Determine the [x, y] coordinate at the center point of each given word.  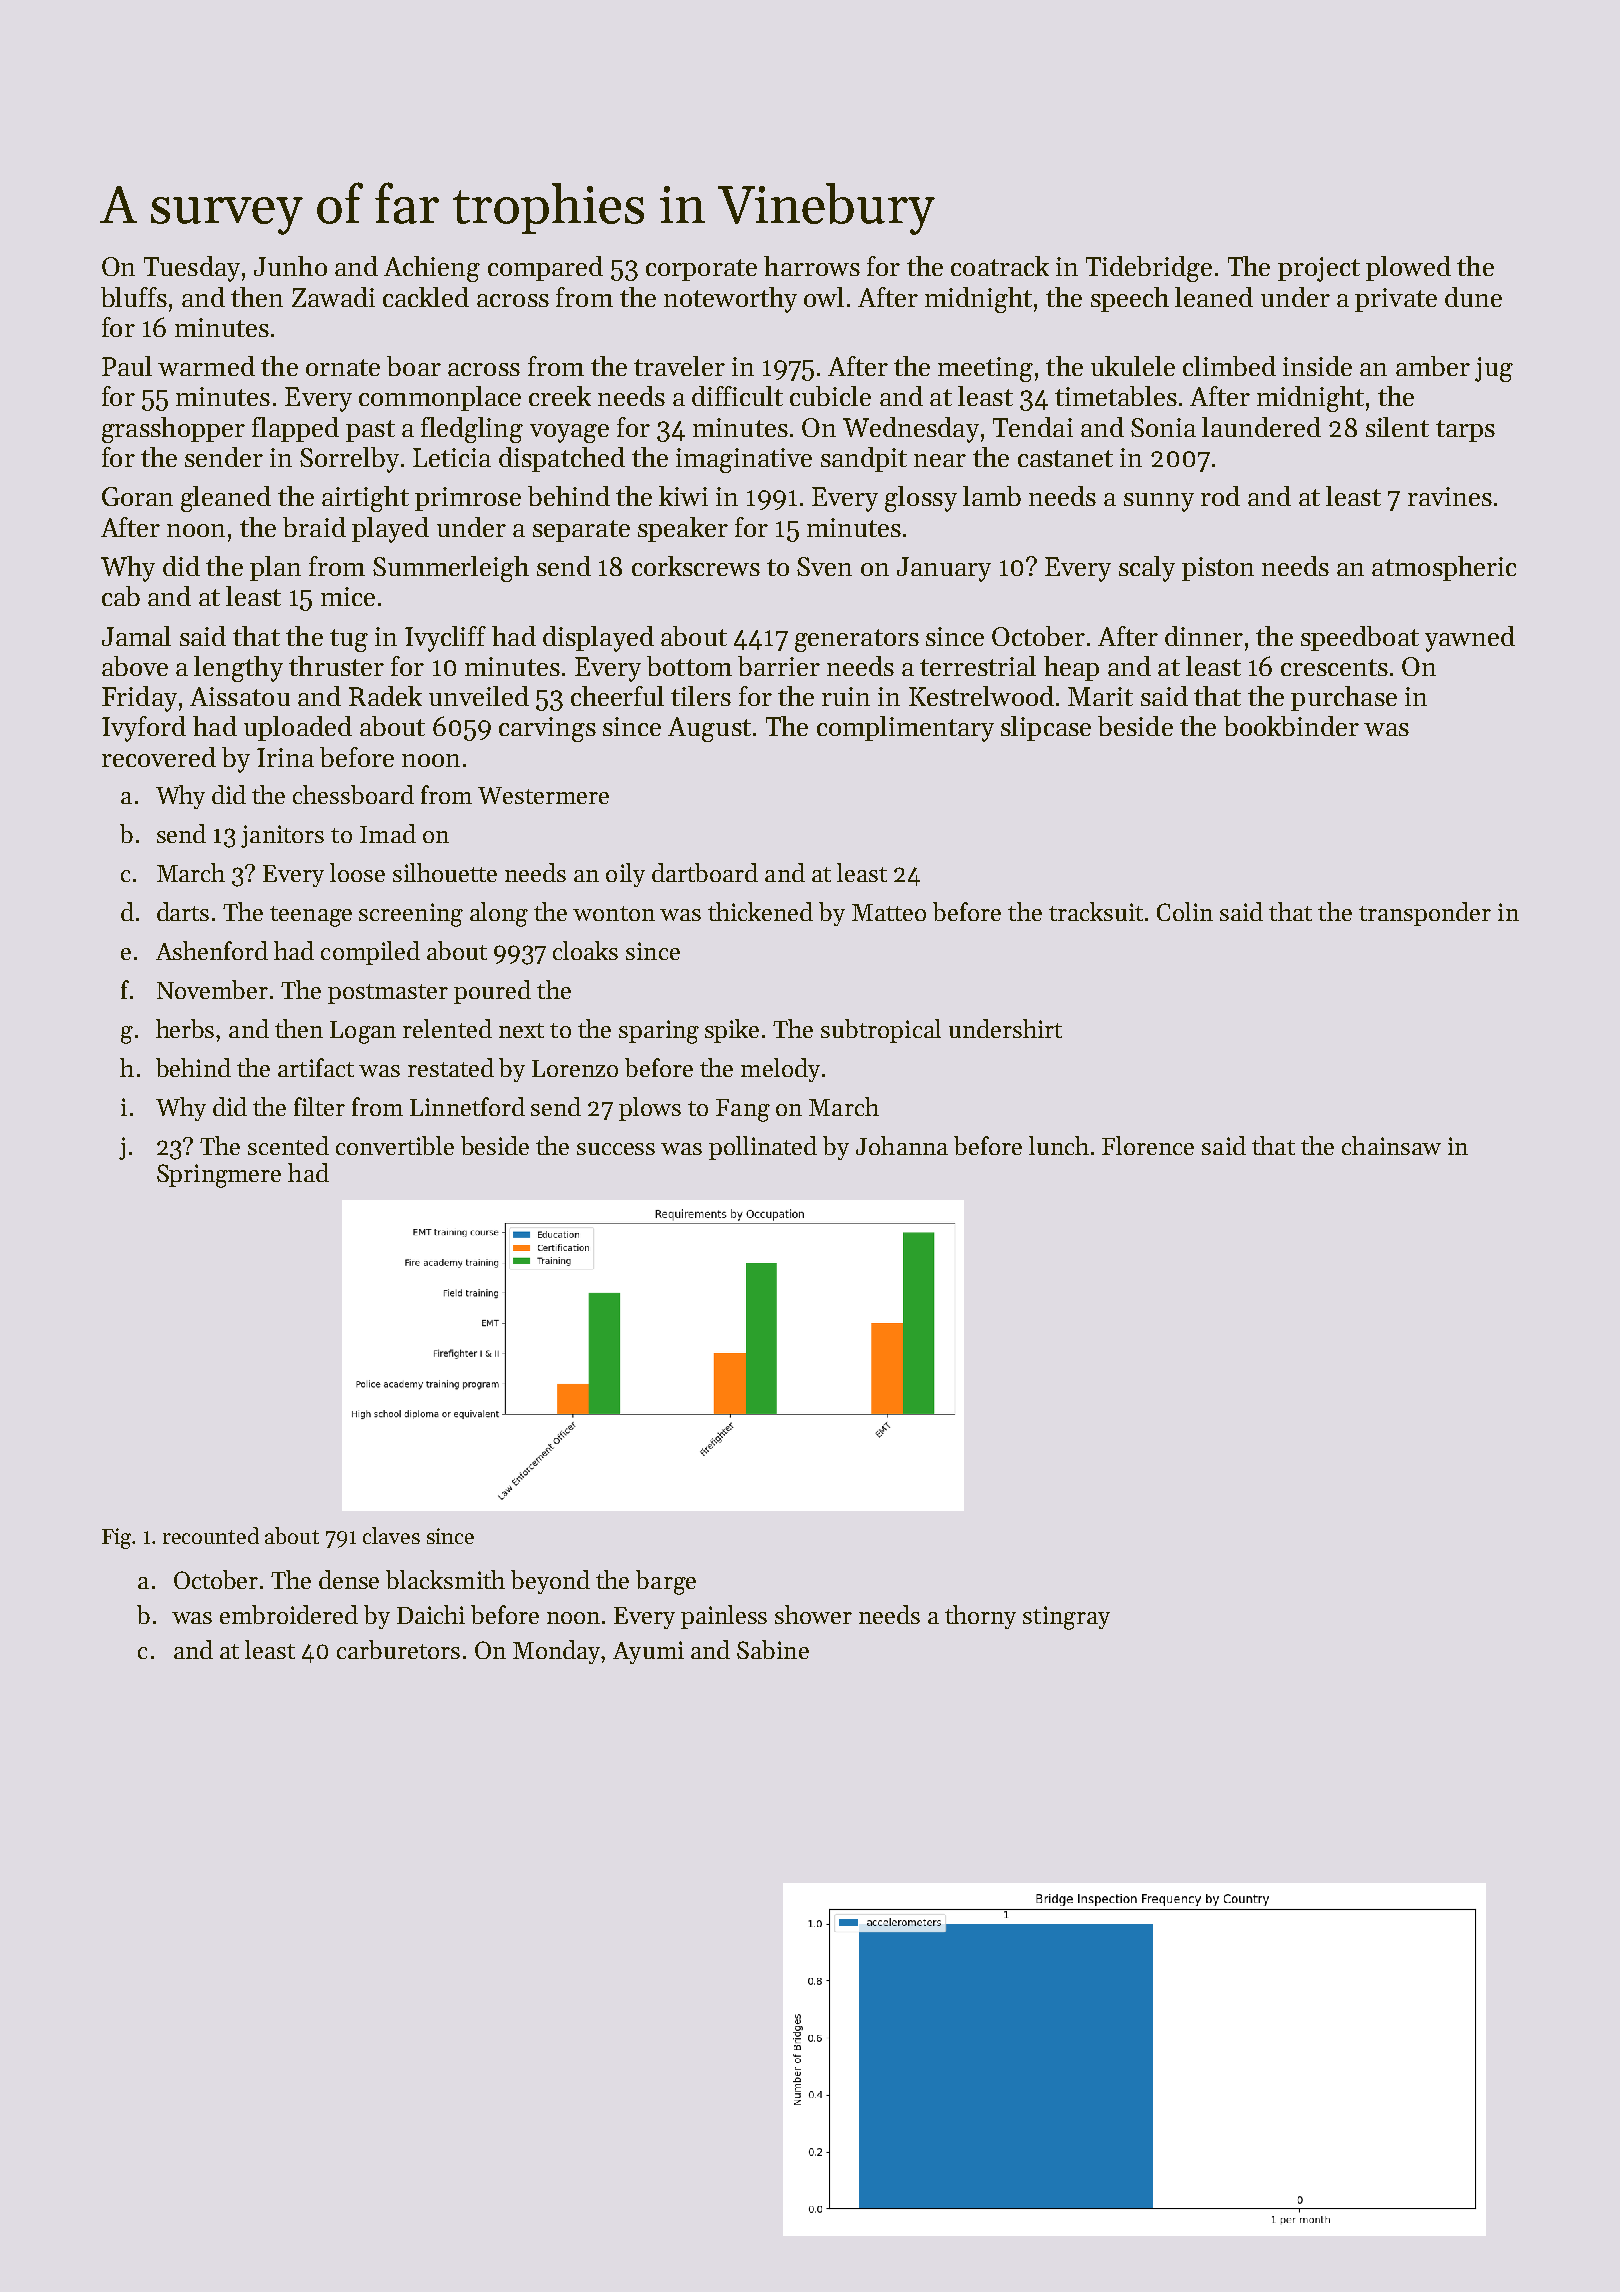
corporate [701, 270]
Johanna [902, 1145]
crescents [1334, 667]
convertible [395, 1145]
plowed [1408, 268]
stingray [1066, 1618]
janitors [282, 836]
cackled [426, 297]
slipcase [1046, 728]
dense [349, 1579]
